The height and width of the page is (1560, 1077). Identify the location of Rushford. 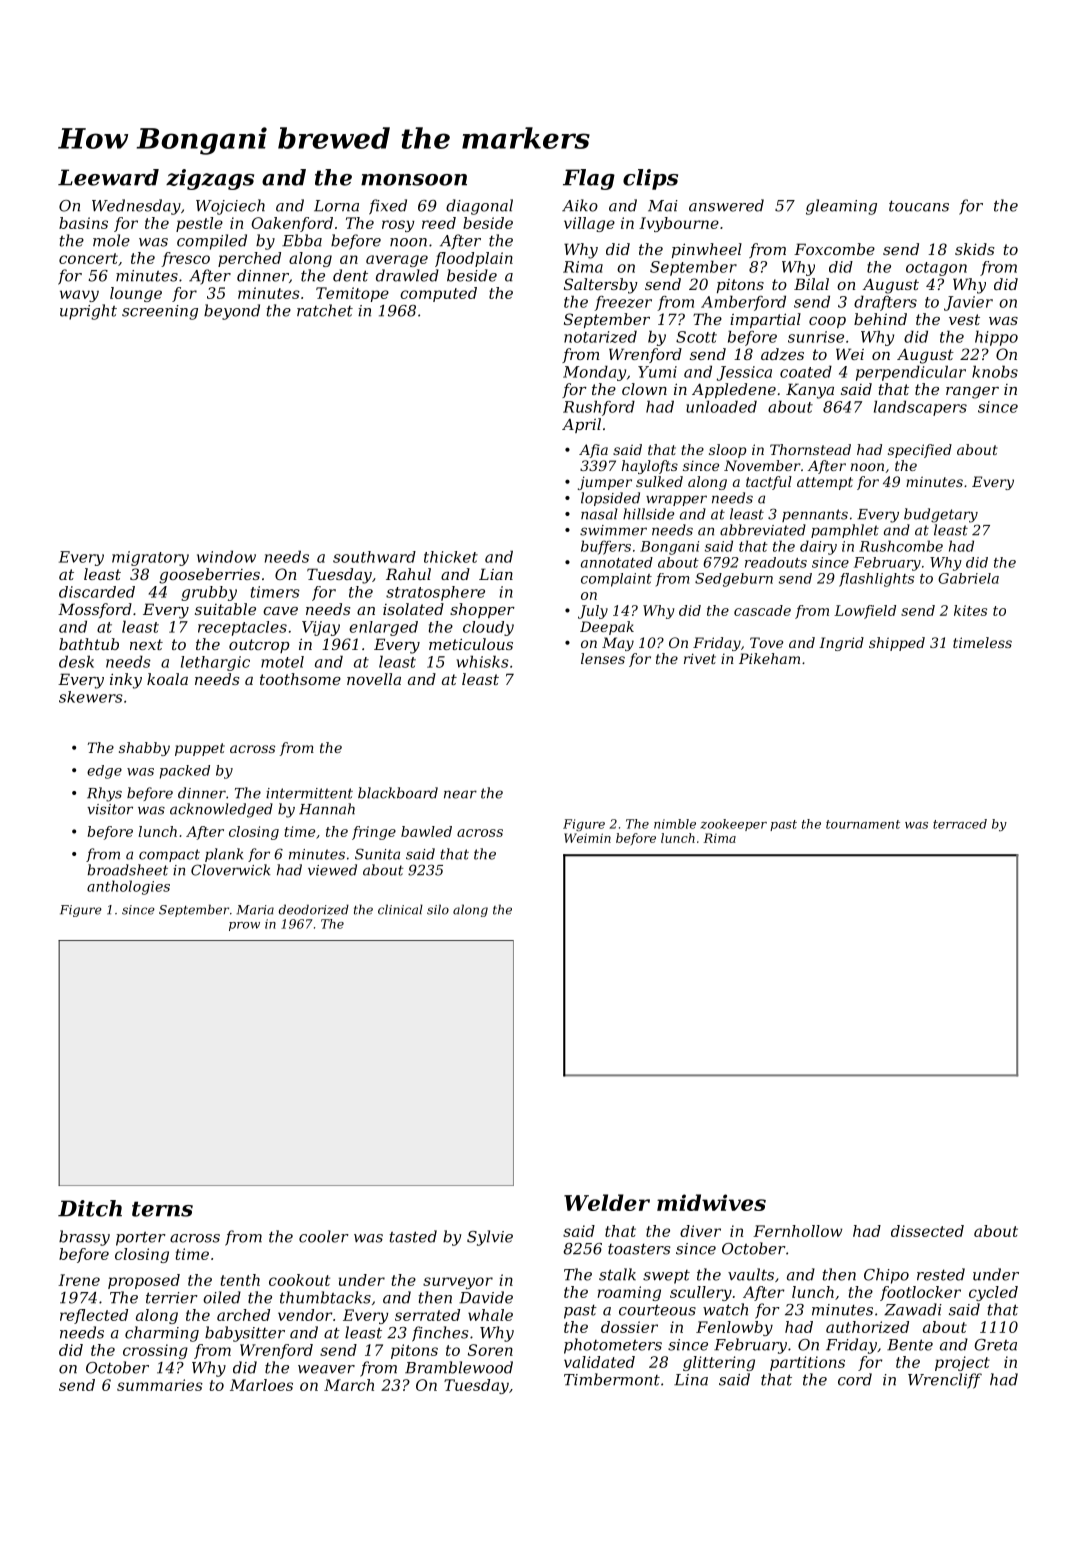
(599, 408).
